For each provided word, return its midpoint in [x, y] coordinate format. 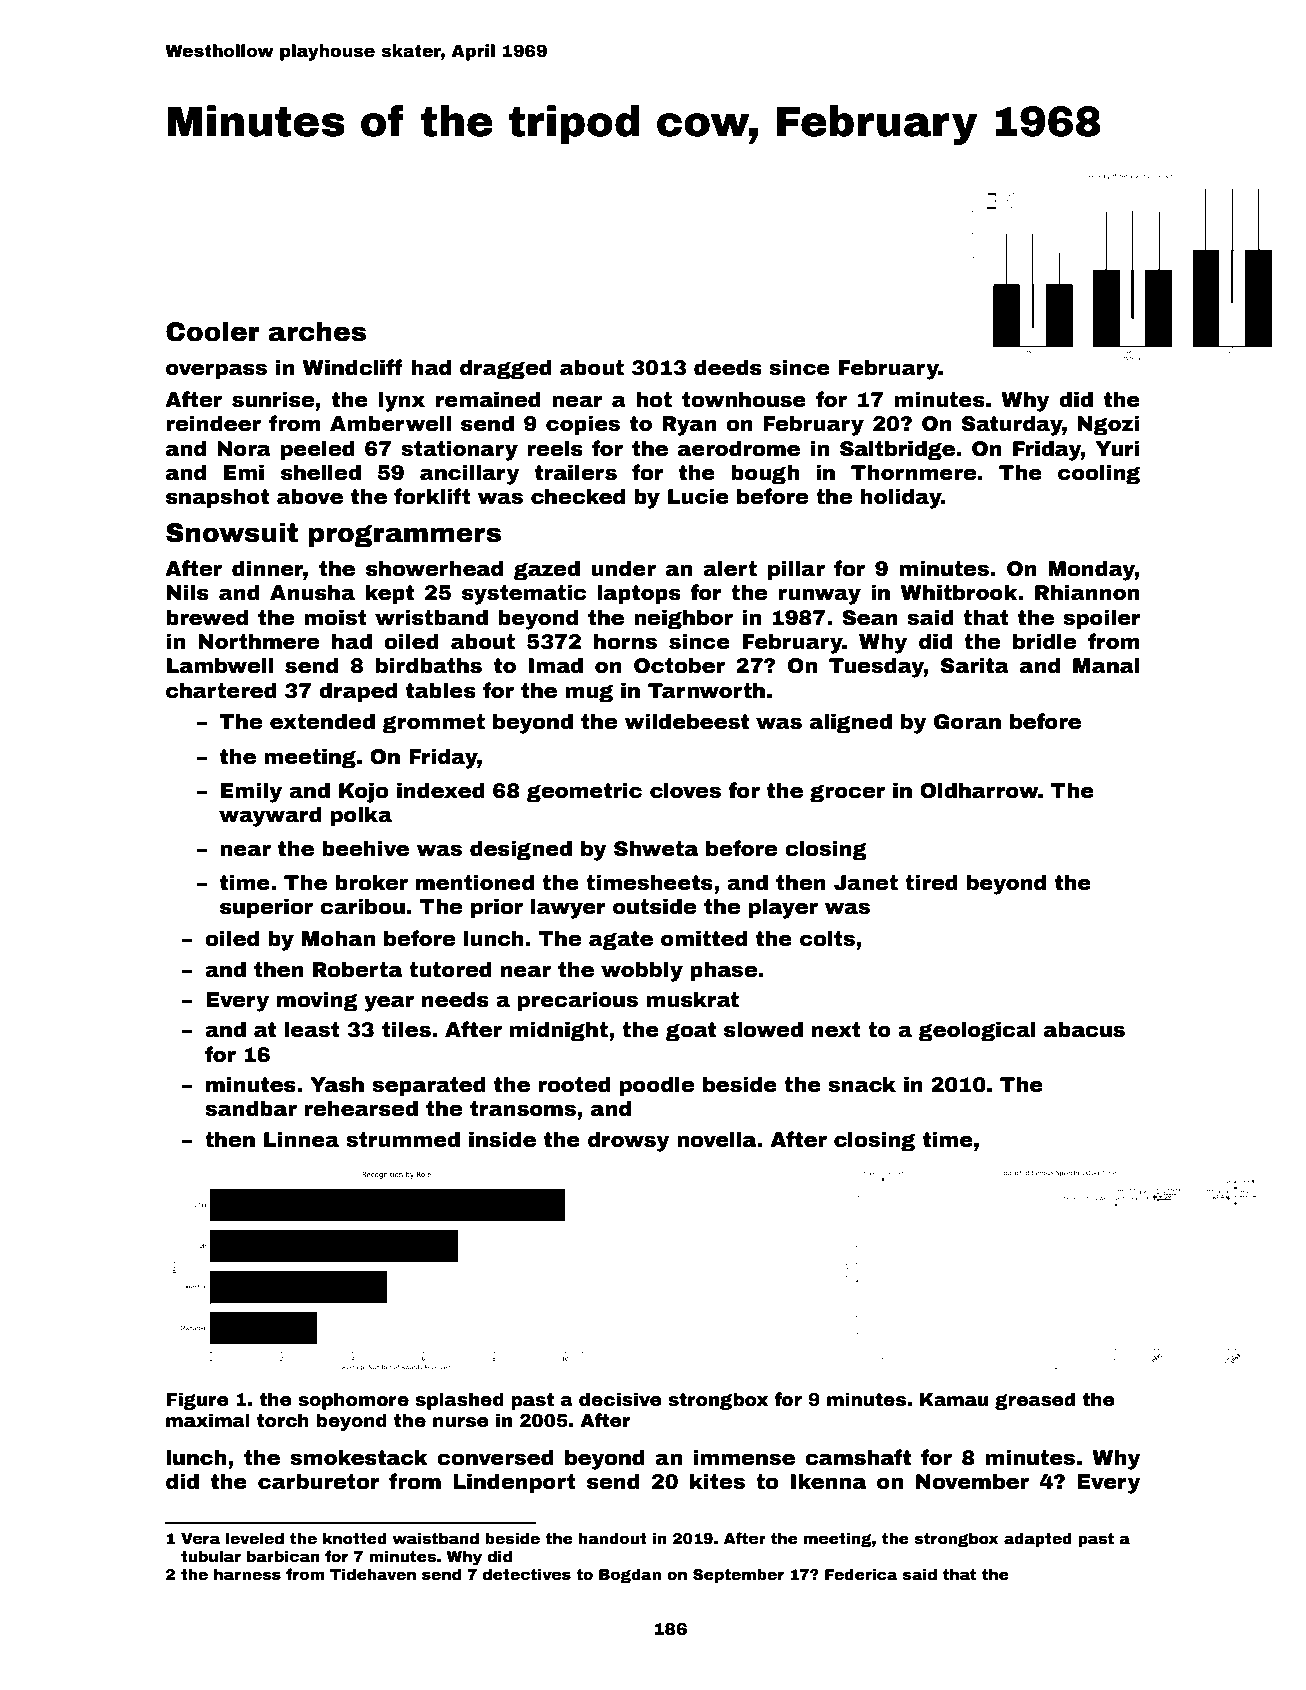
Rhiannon [1087, 592]
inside [502, 1139]
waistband [435, 1538]
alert [730, 568]
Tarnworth [706, 690]
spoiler [1102, 619]
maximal [208, 1420]
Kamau [954, 1400]
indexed [441, 790]
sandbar [251, 1108]
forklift [432, 496]
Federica [861, 1574]
